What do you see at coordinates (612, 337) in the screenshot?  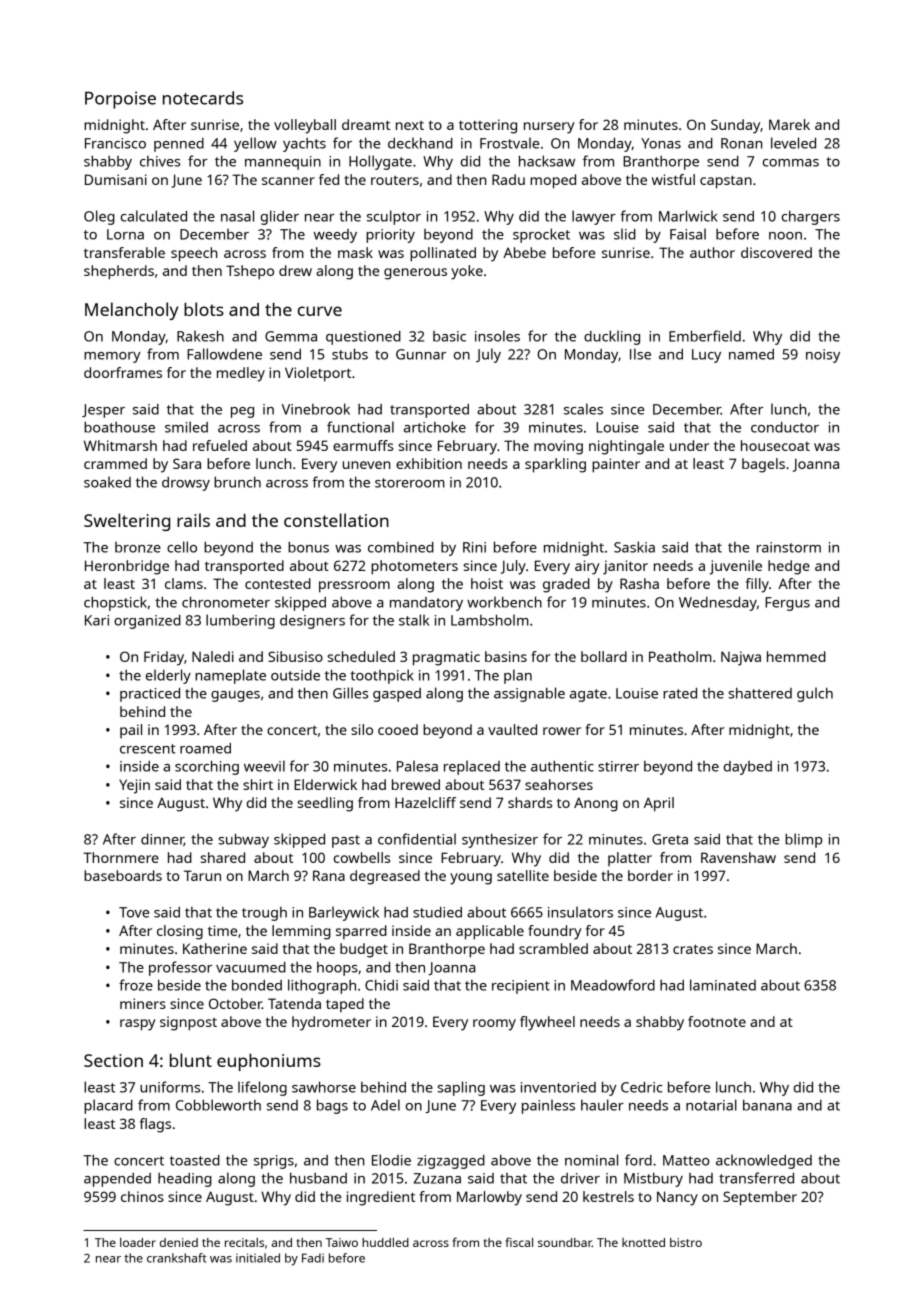 I see `duckling` at bounding box center [612, 337].
